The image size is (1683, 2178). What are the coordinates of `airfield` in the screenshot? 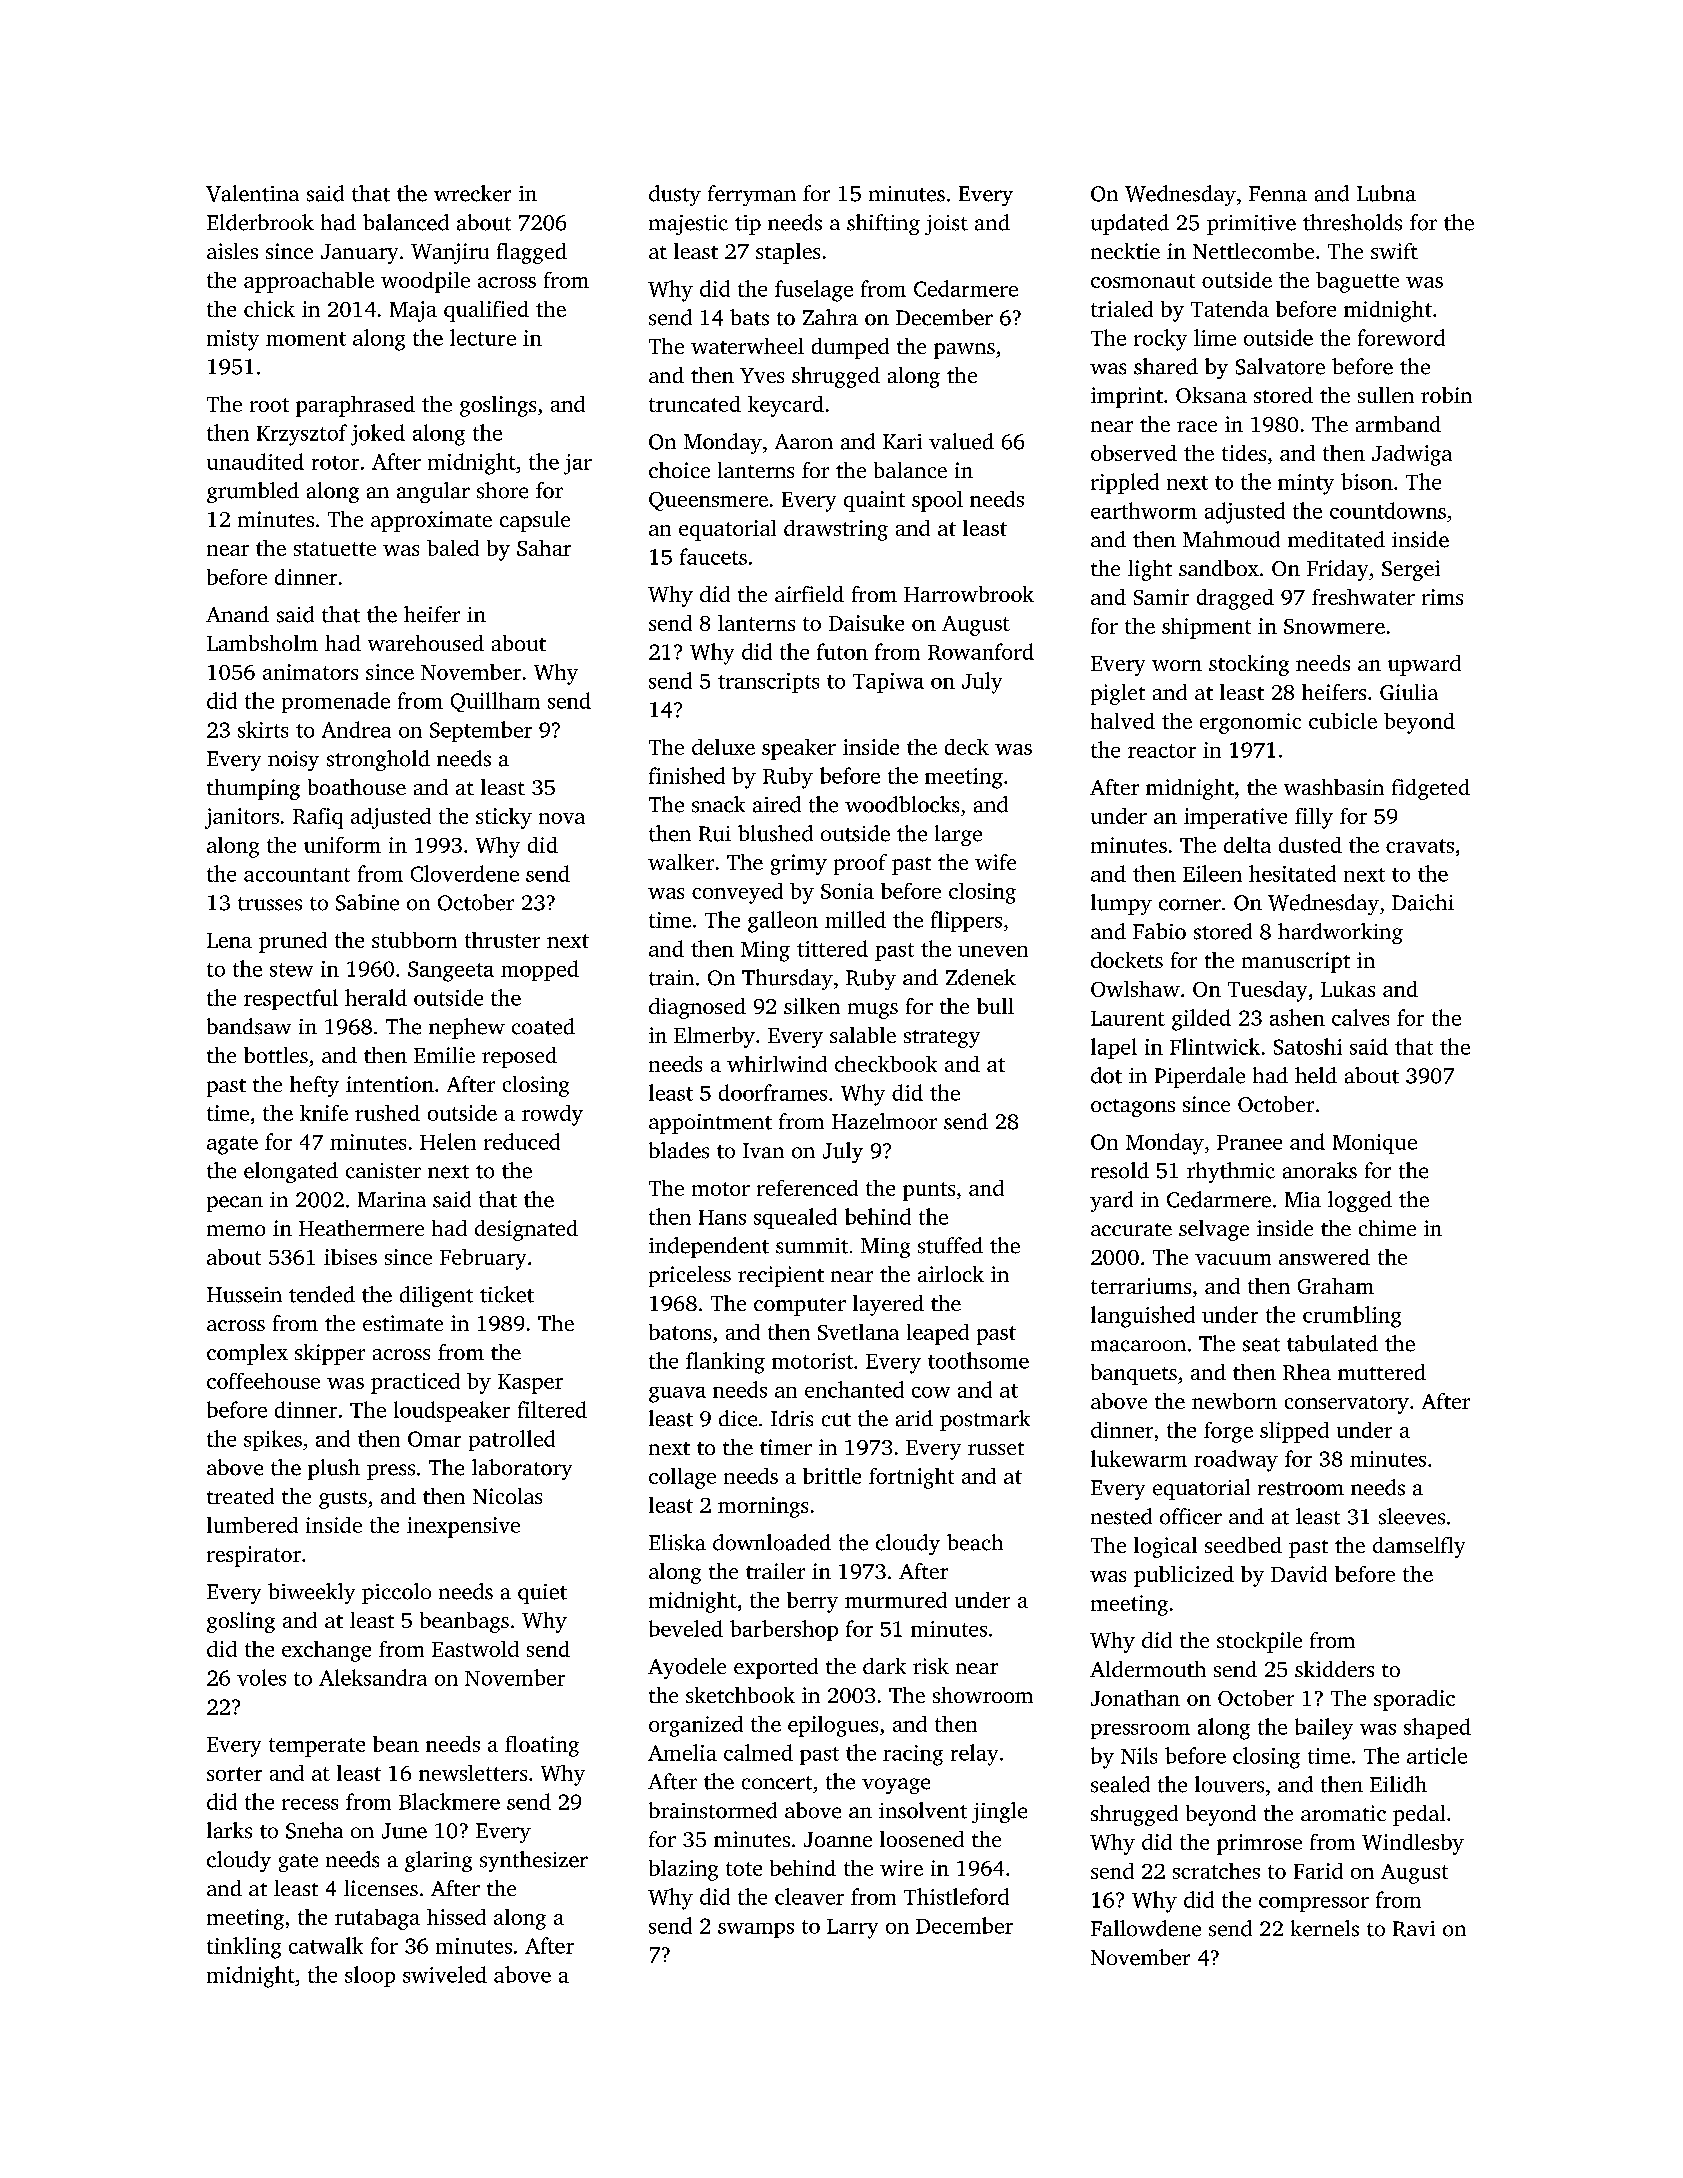 It's located at (809, 594).
